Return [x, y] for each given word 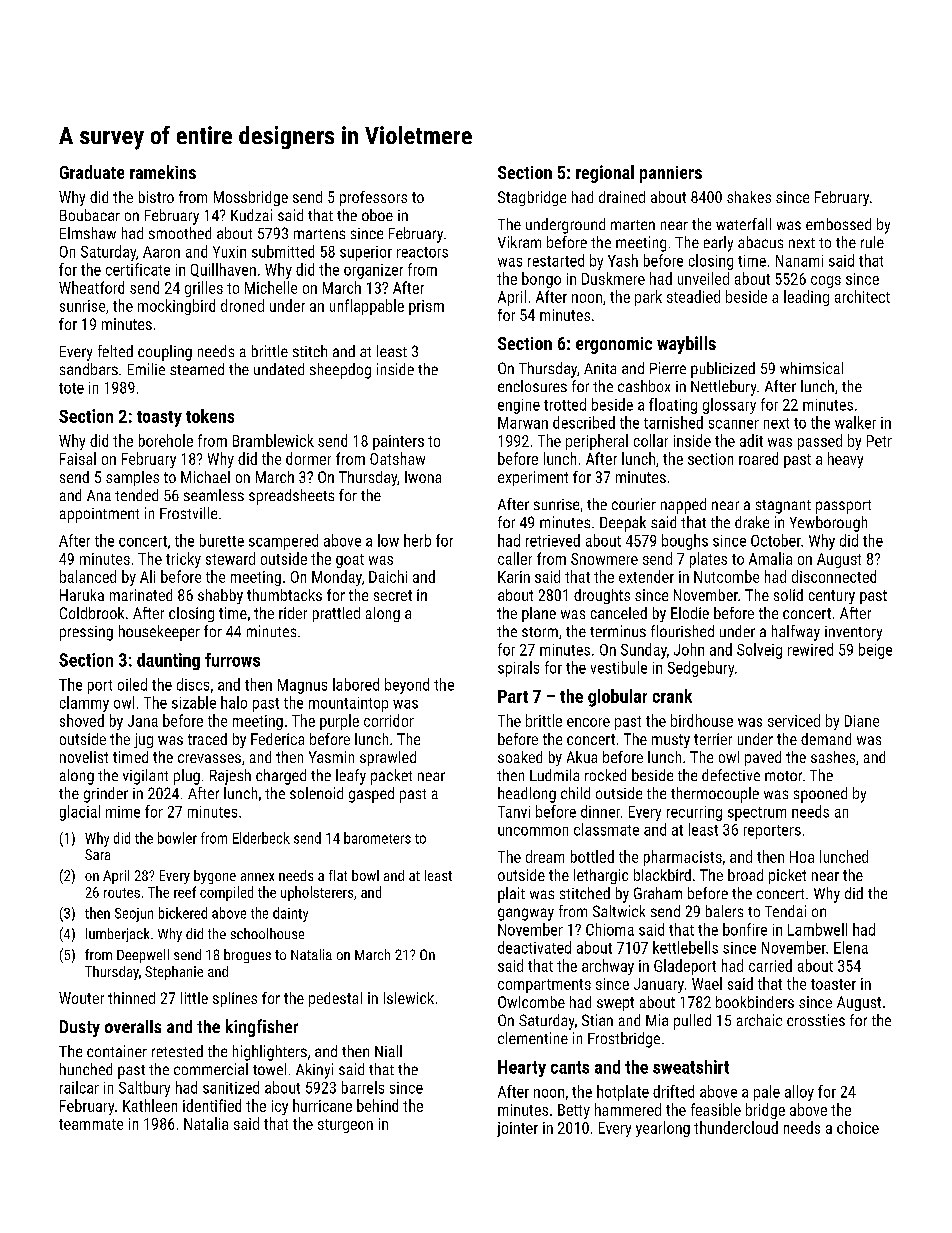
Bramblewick [273, 440]
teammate [91, 1124]
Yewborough [828, 524]
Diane [862, 721]
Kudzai [251, 215]
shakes [749, 197]
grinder [106, 795]
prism [426, 307]
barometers [377, 838]
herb [417, 540]
